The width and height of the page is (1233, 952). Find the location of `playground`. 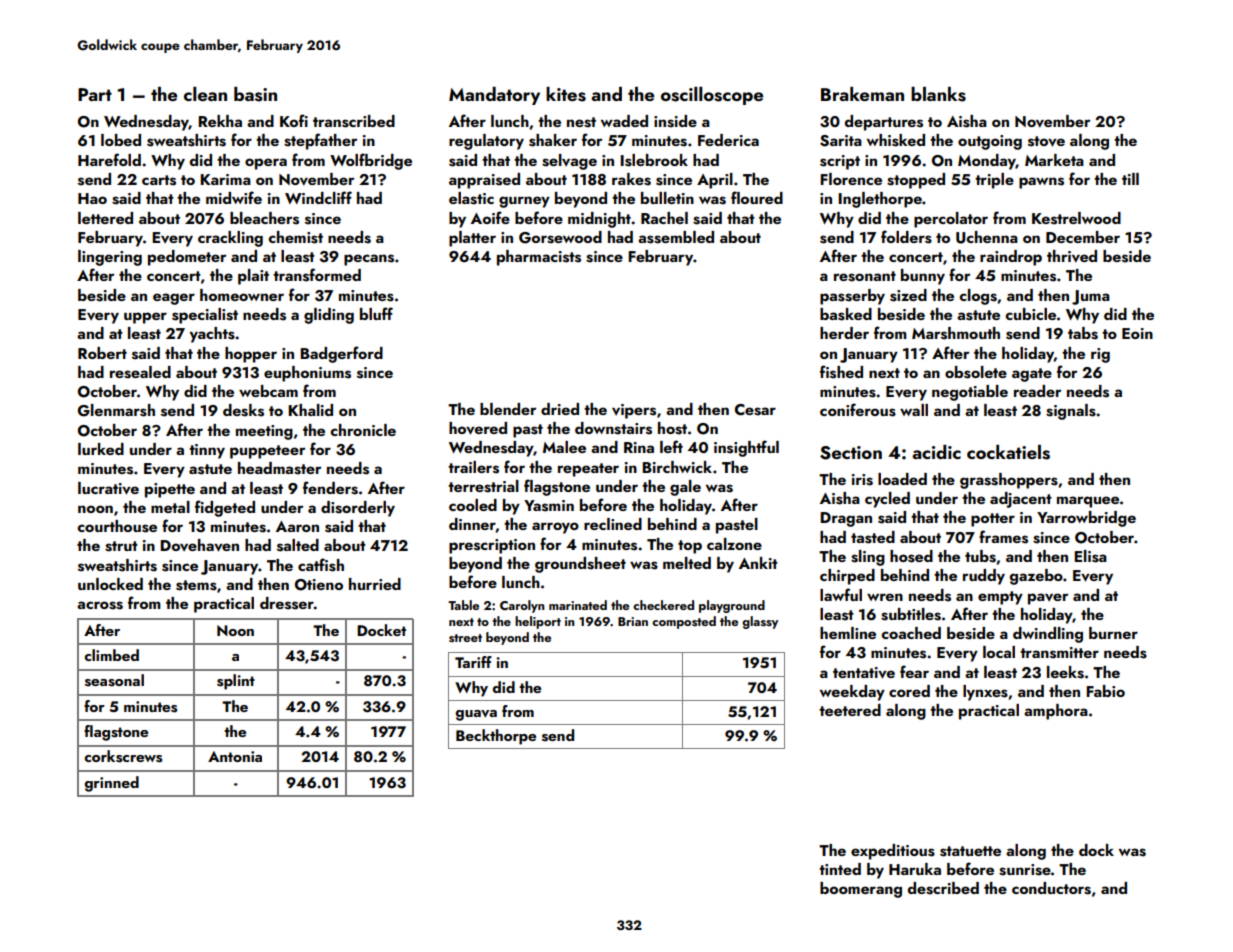

playground is located at coordinates (732, 606).
